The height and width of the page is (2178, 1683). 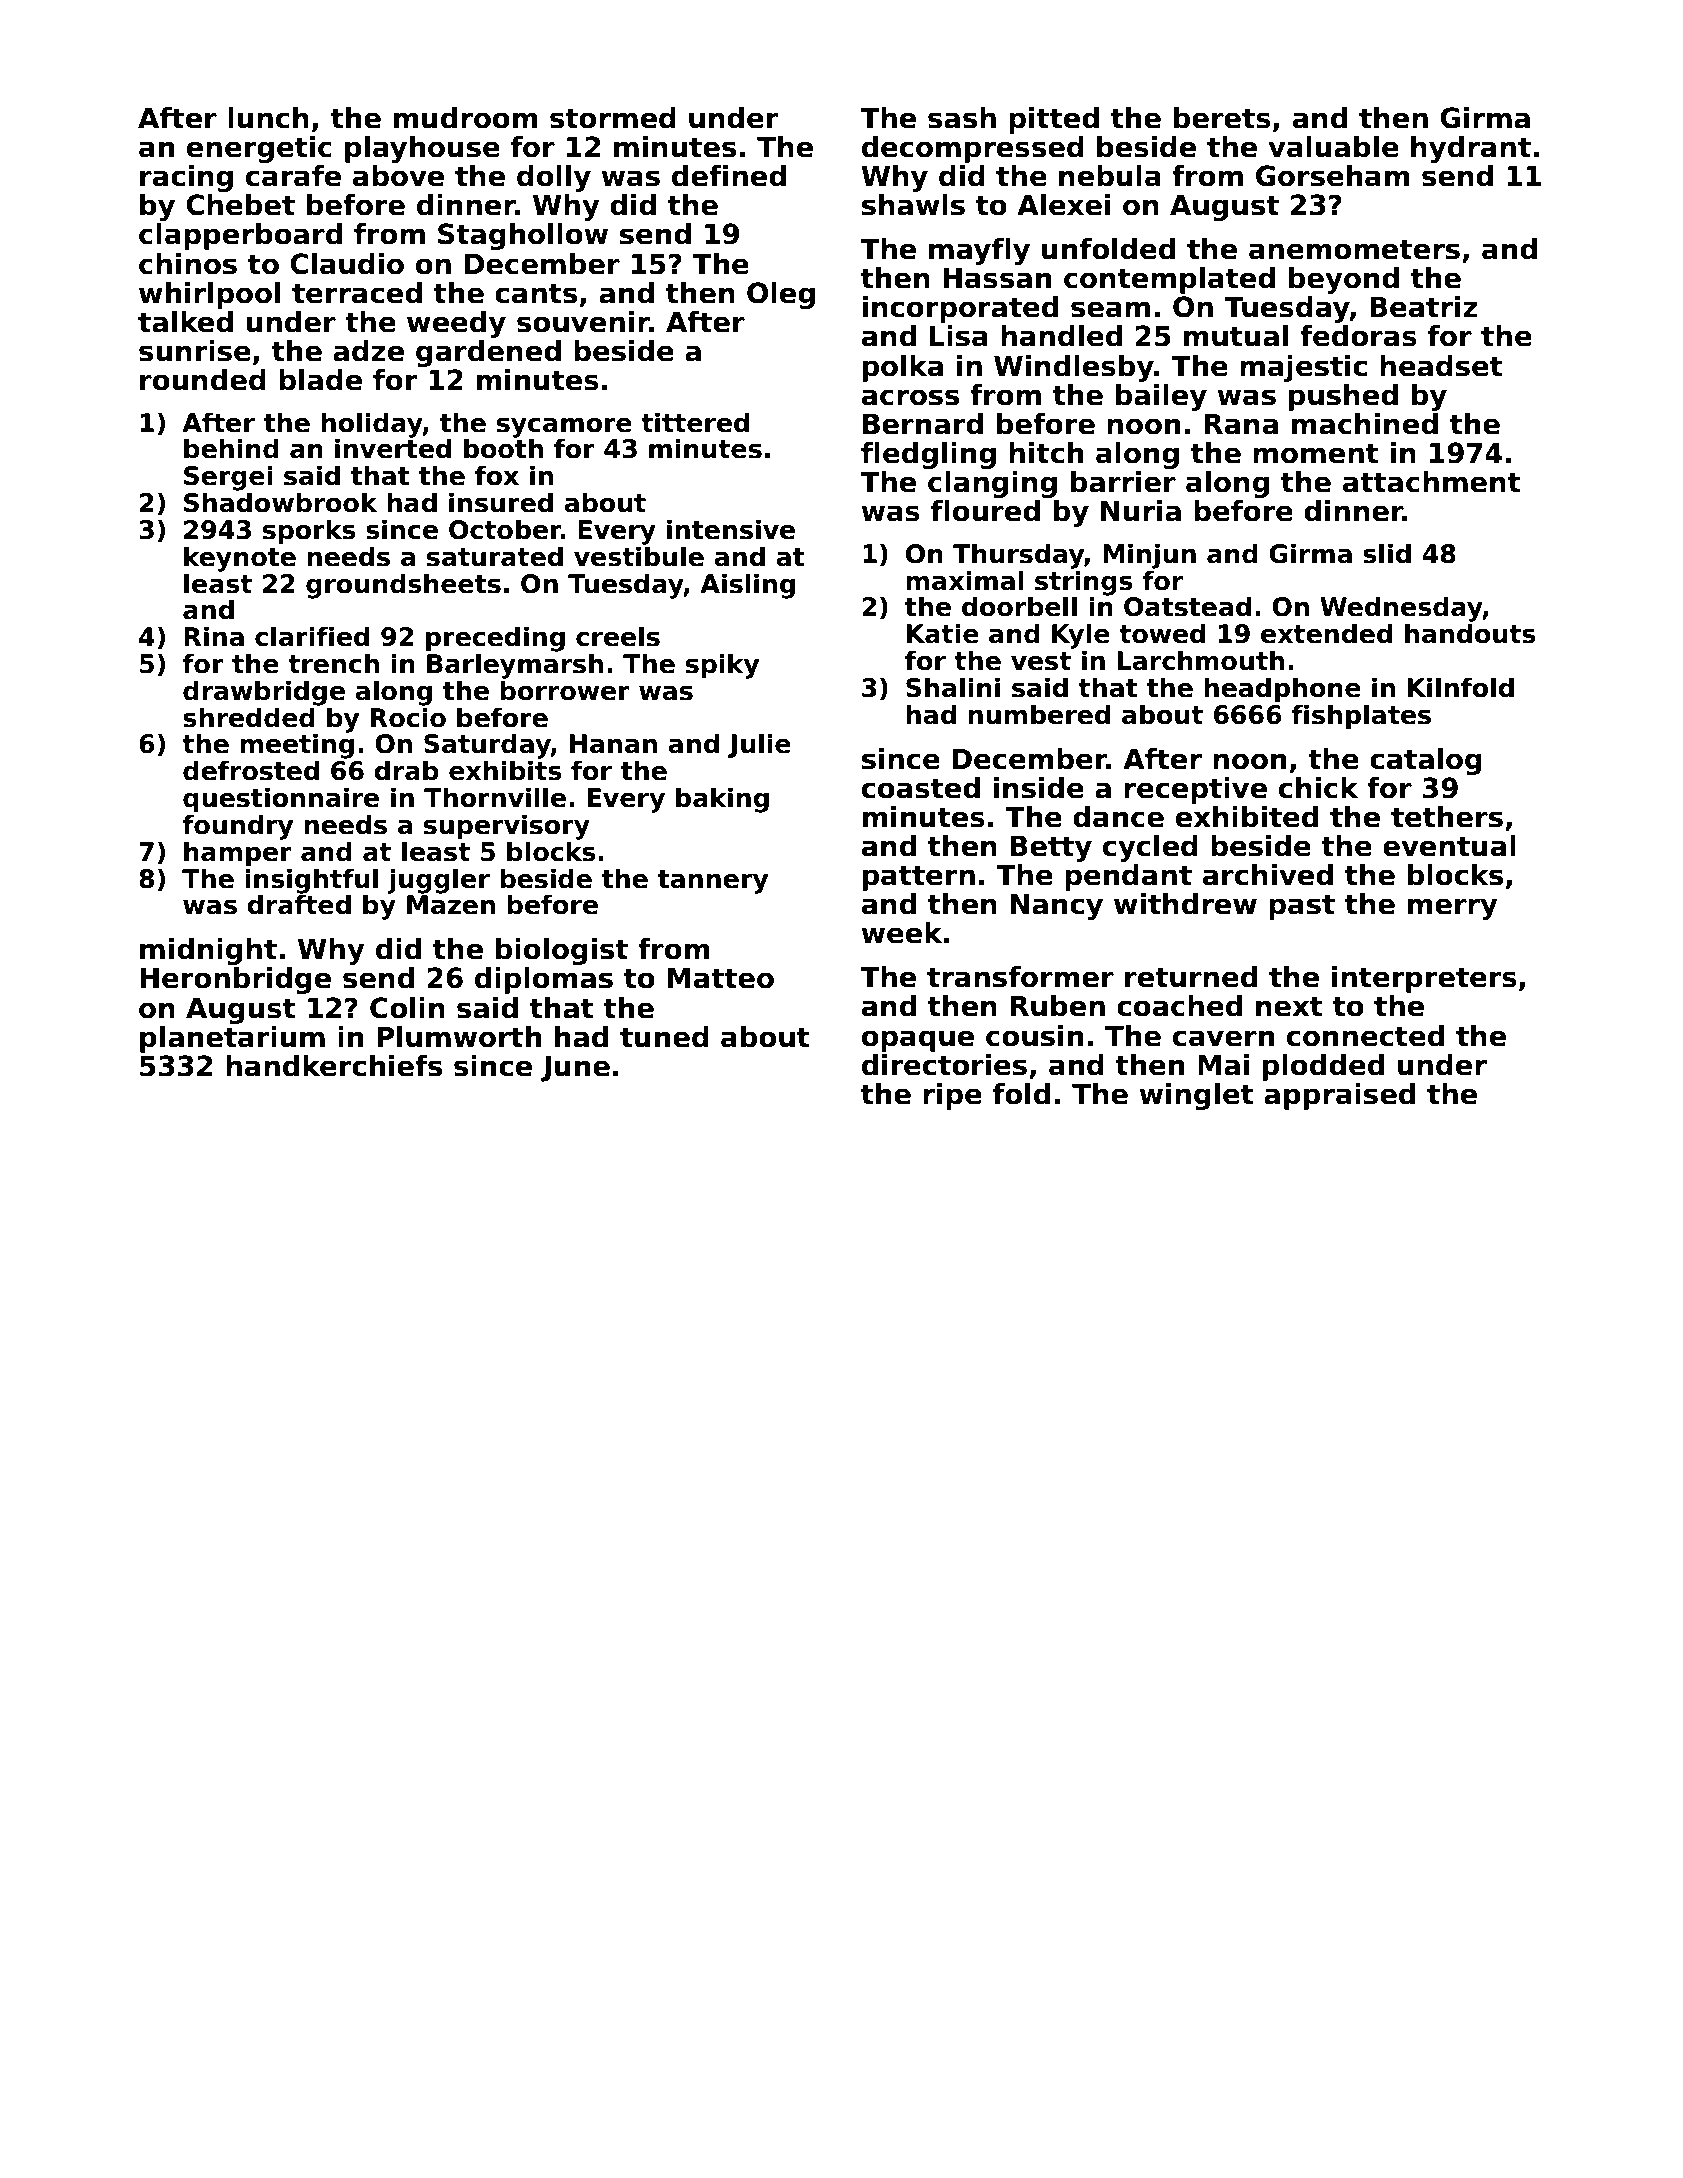 What do you see at coordinates (921, 788) in the page?
I see `coasted` at bounding box center [921, 788].
